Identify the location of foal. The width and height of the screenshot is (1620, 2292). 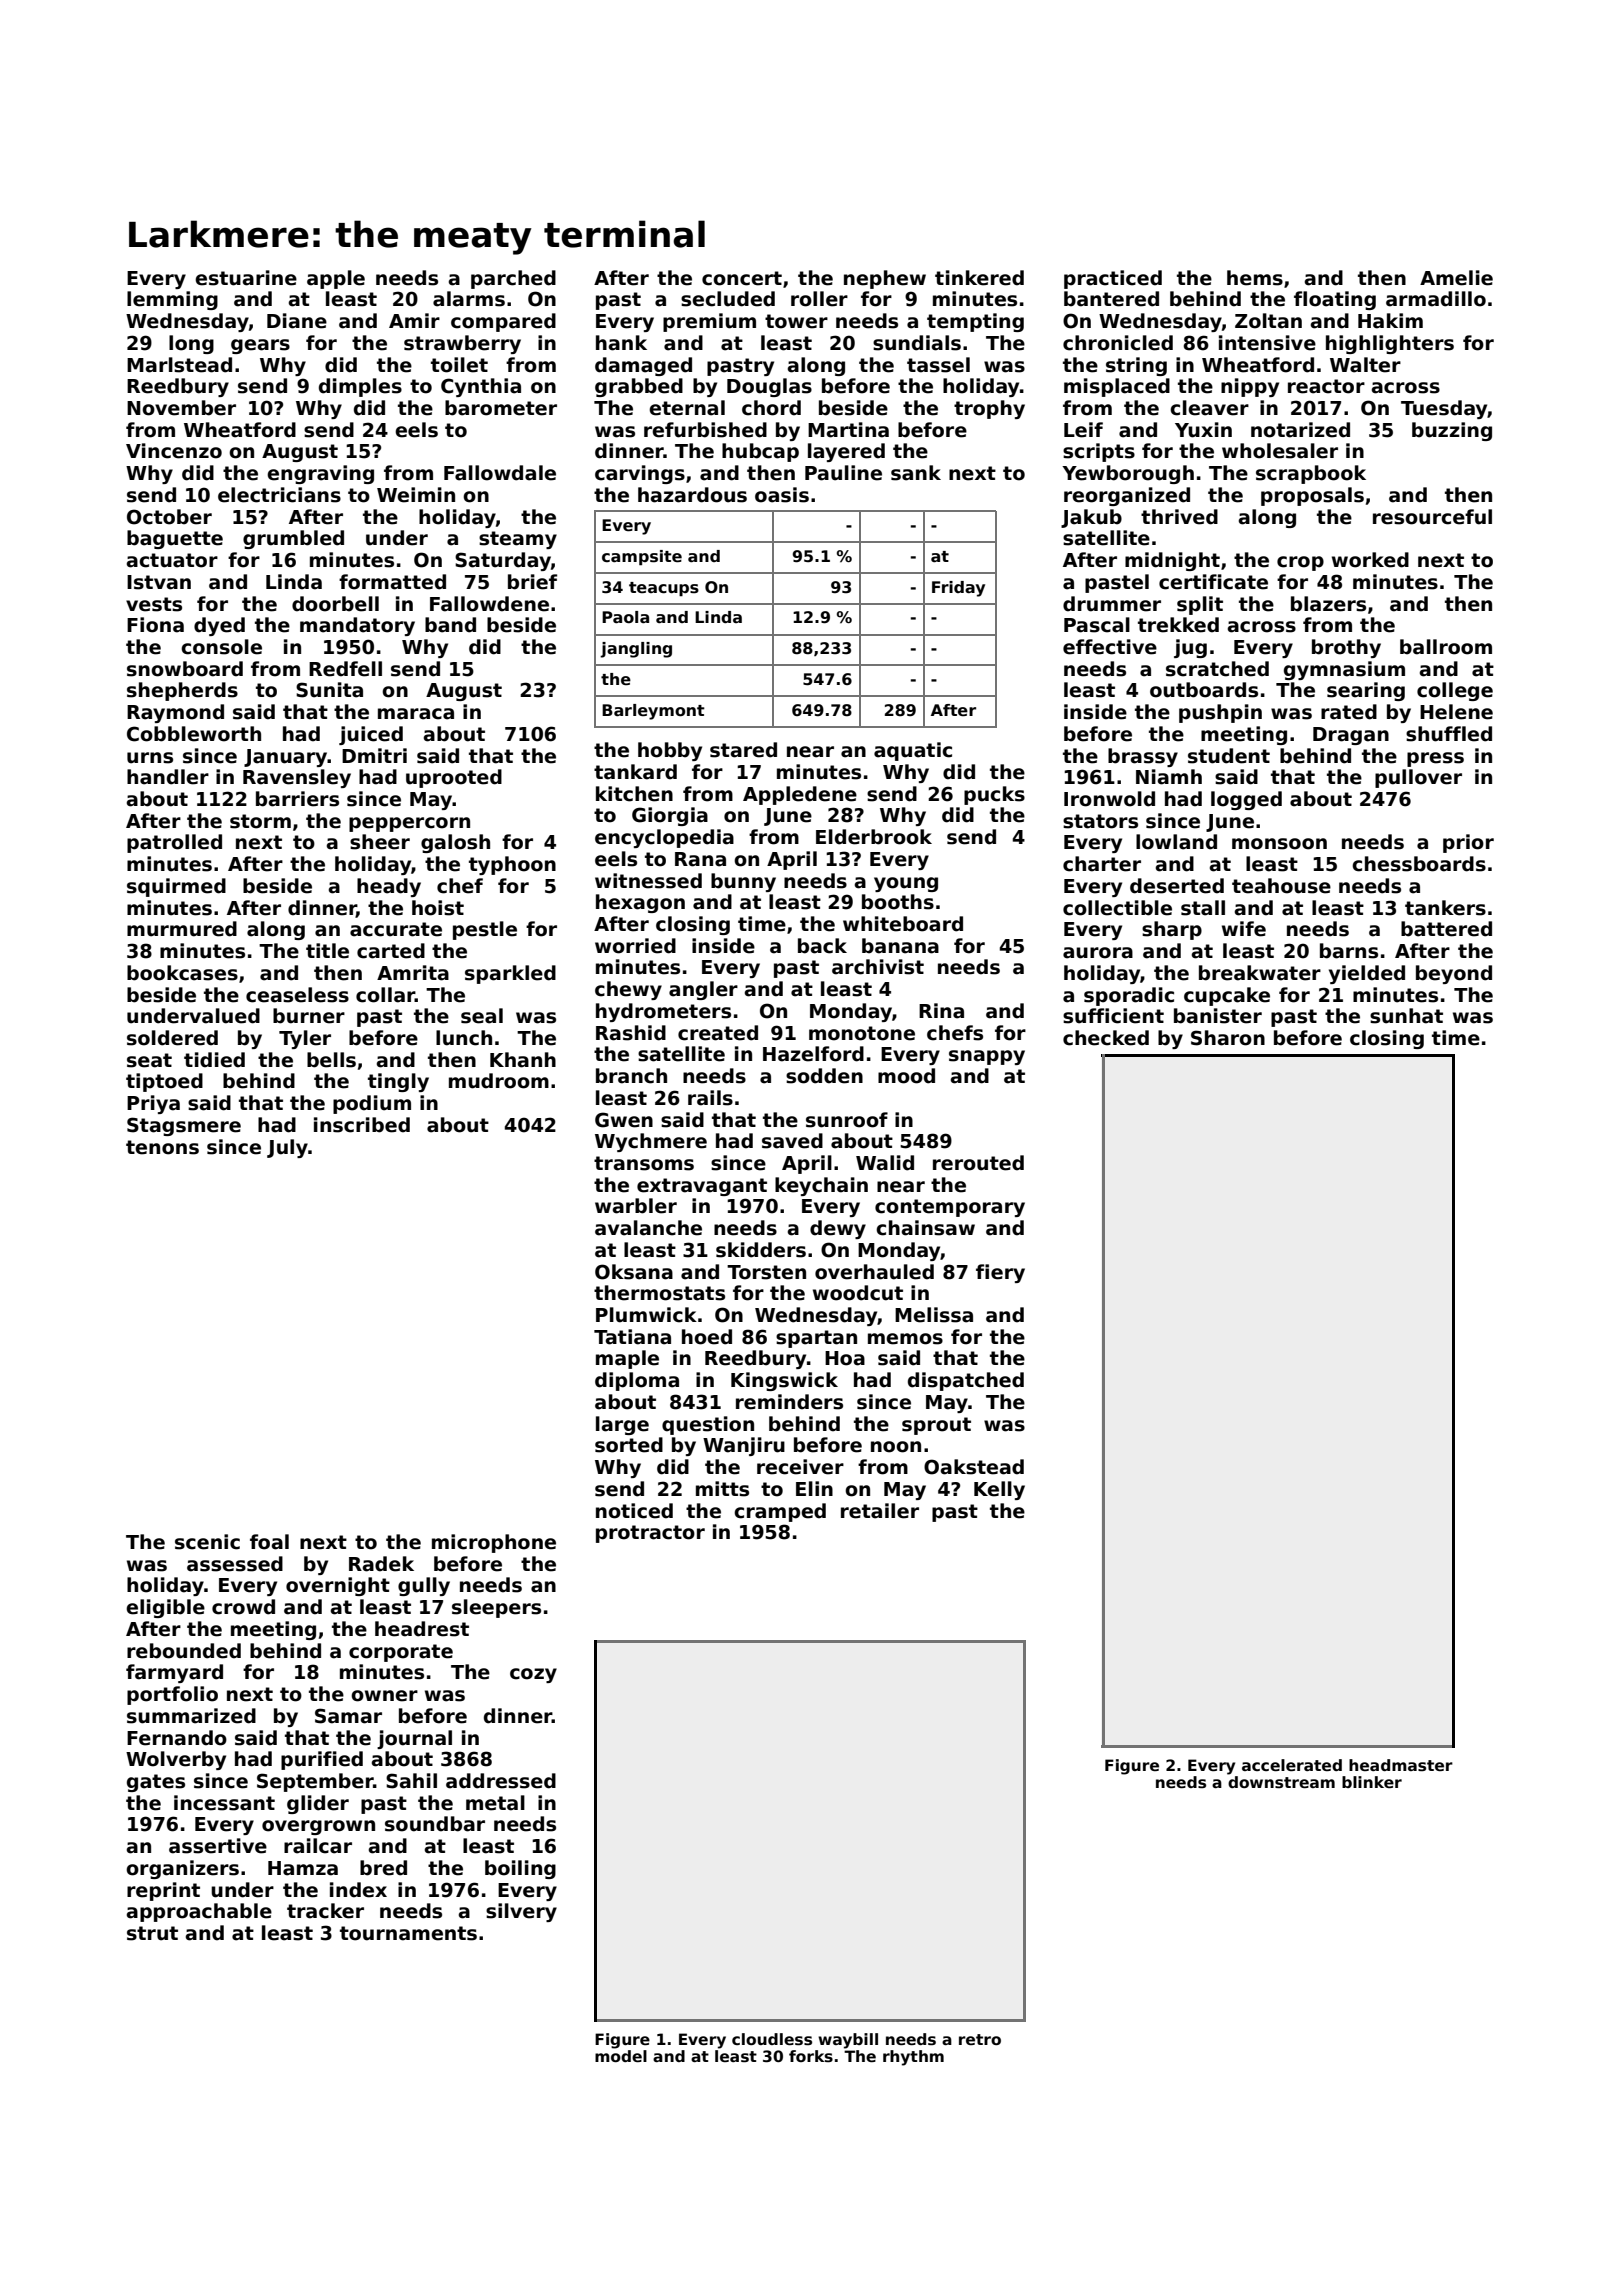
(269, 1542).
